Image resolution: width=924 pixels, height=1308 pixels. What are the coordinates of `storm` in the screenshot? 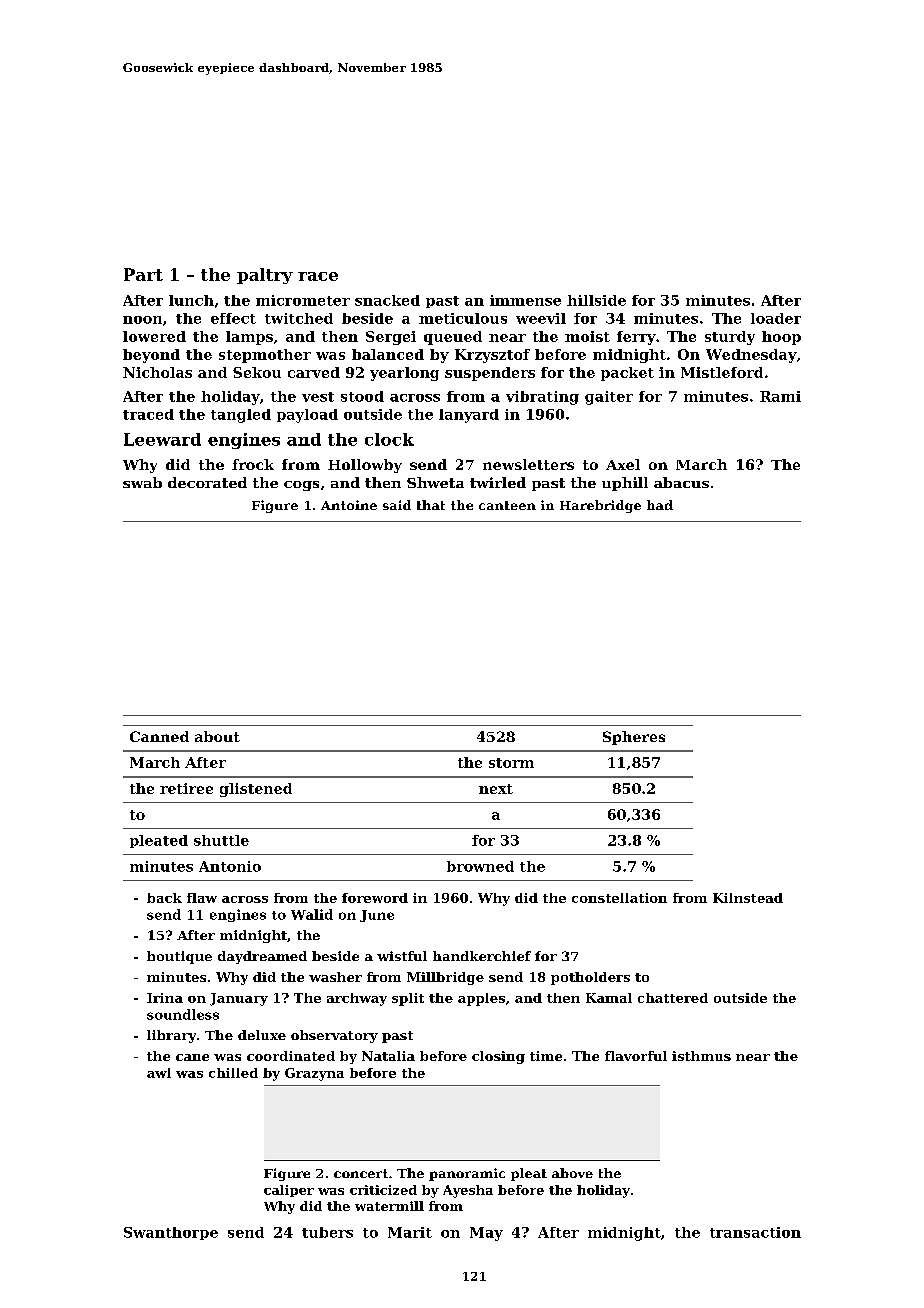 It's located at (511, 763).
